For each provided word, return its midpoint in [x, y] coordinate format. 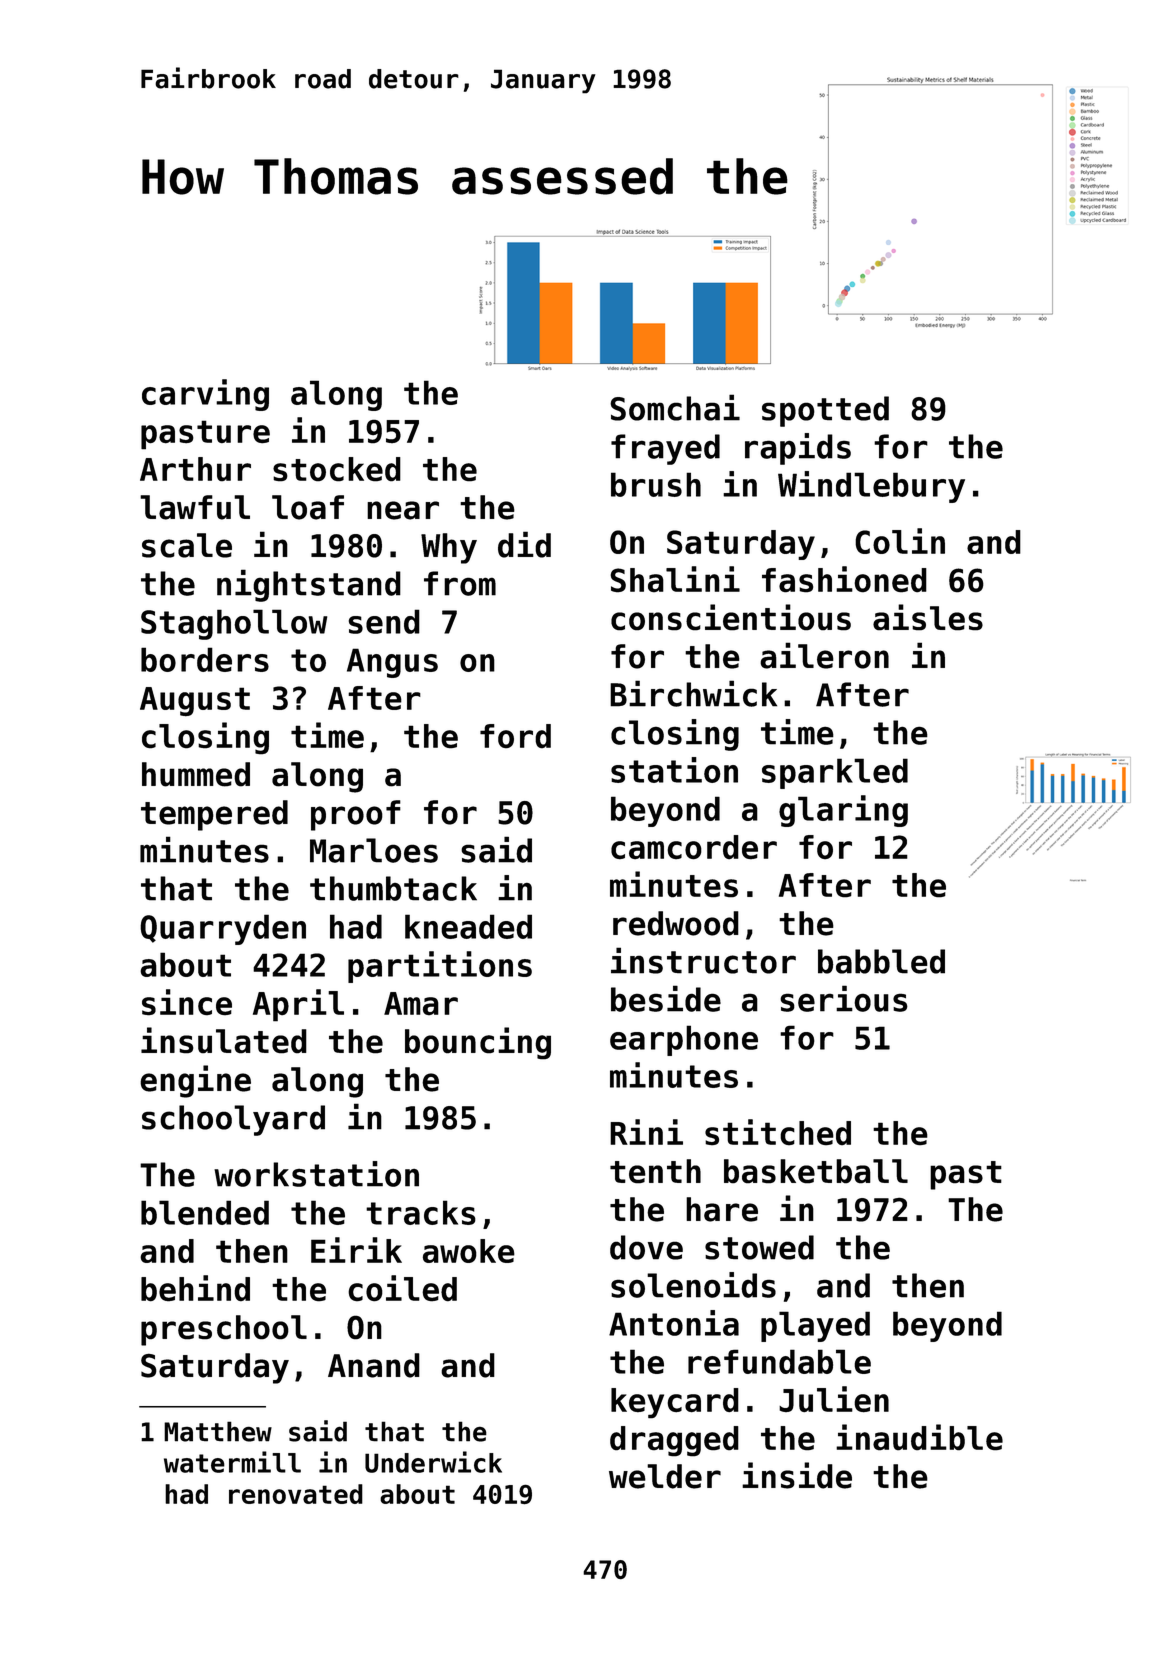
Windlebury [871, 487]
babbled [881, 961]
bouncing [478, 1043]
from [460, 583]
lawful [195, 507]
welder [665, 1476]
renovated [296, 1494]
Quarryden [223, 929]
